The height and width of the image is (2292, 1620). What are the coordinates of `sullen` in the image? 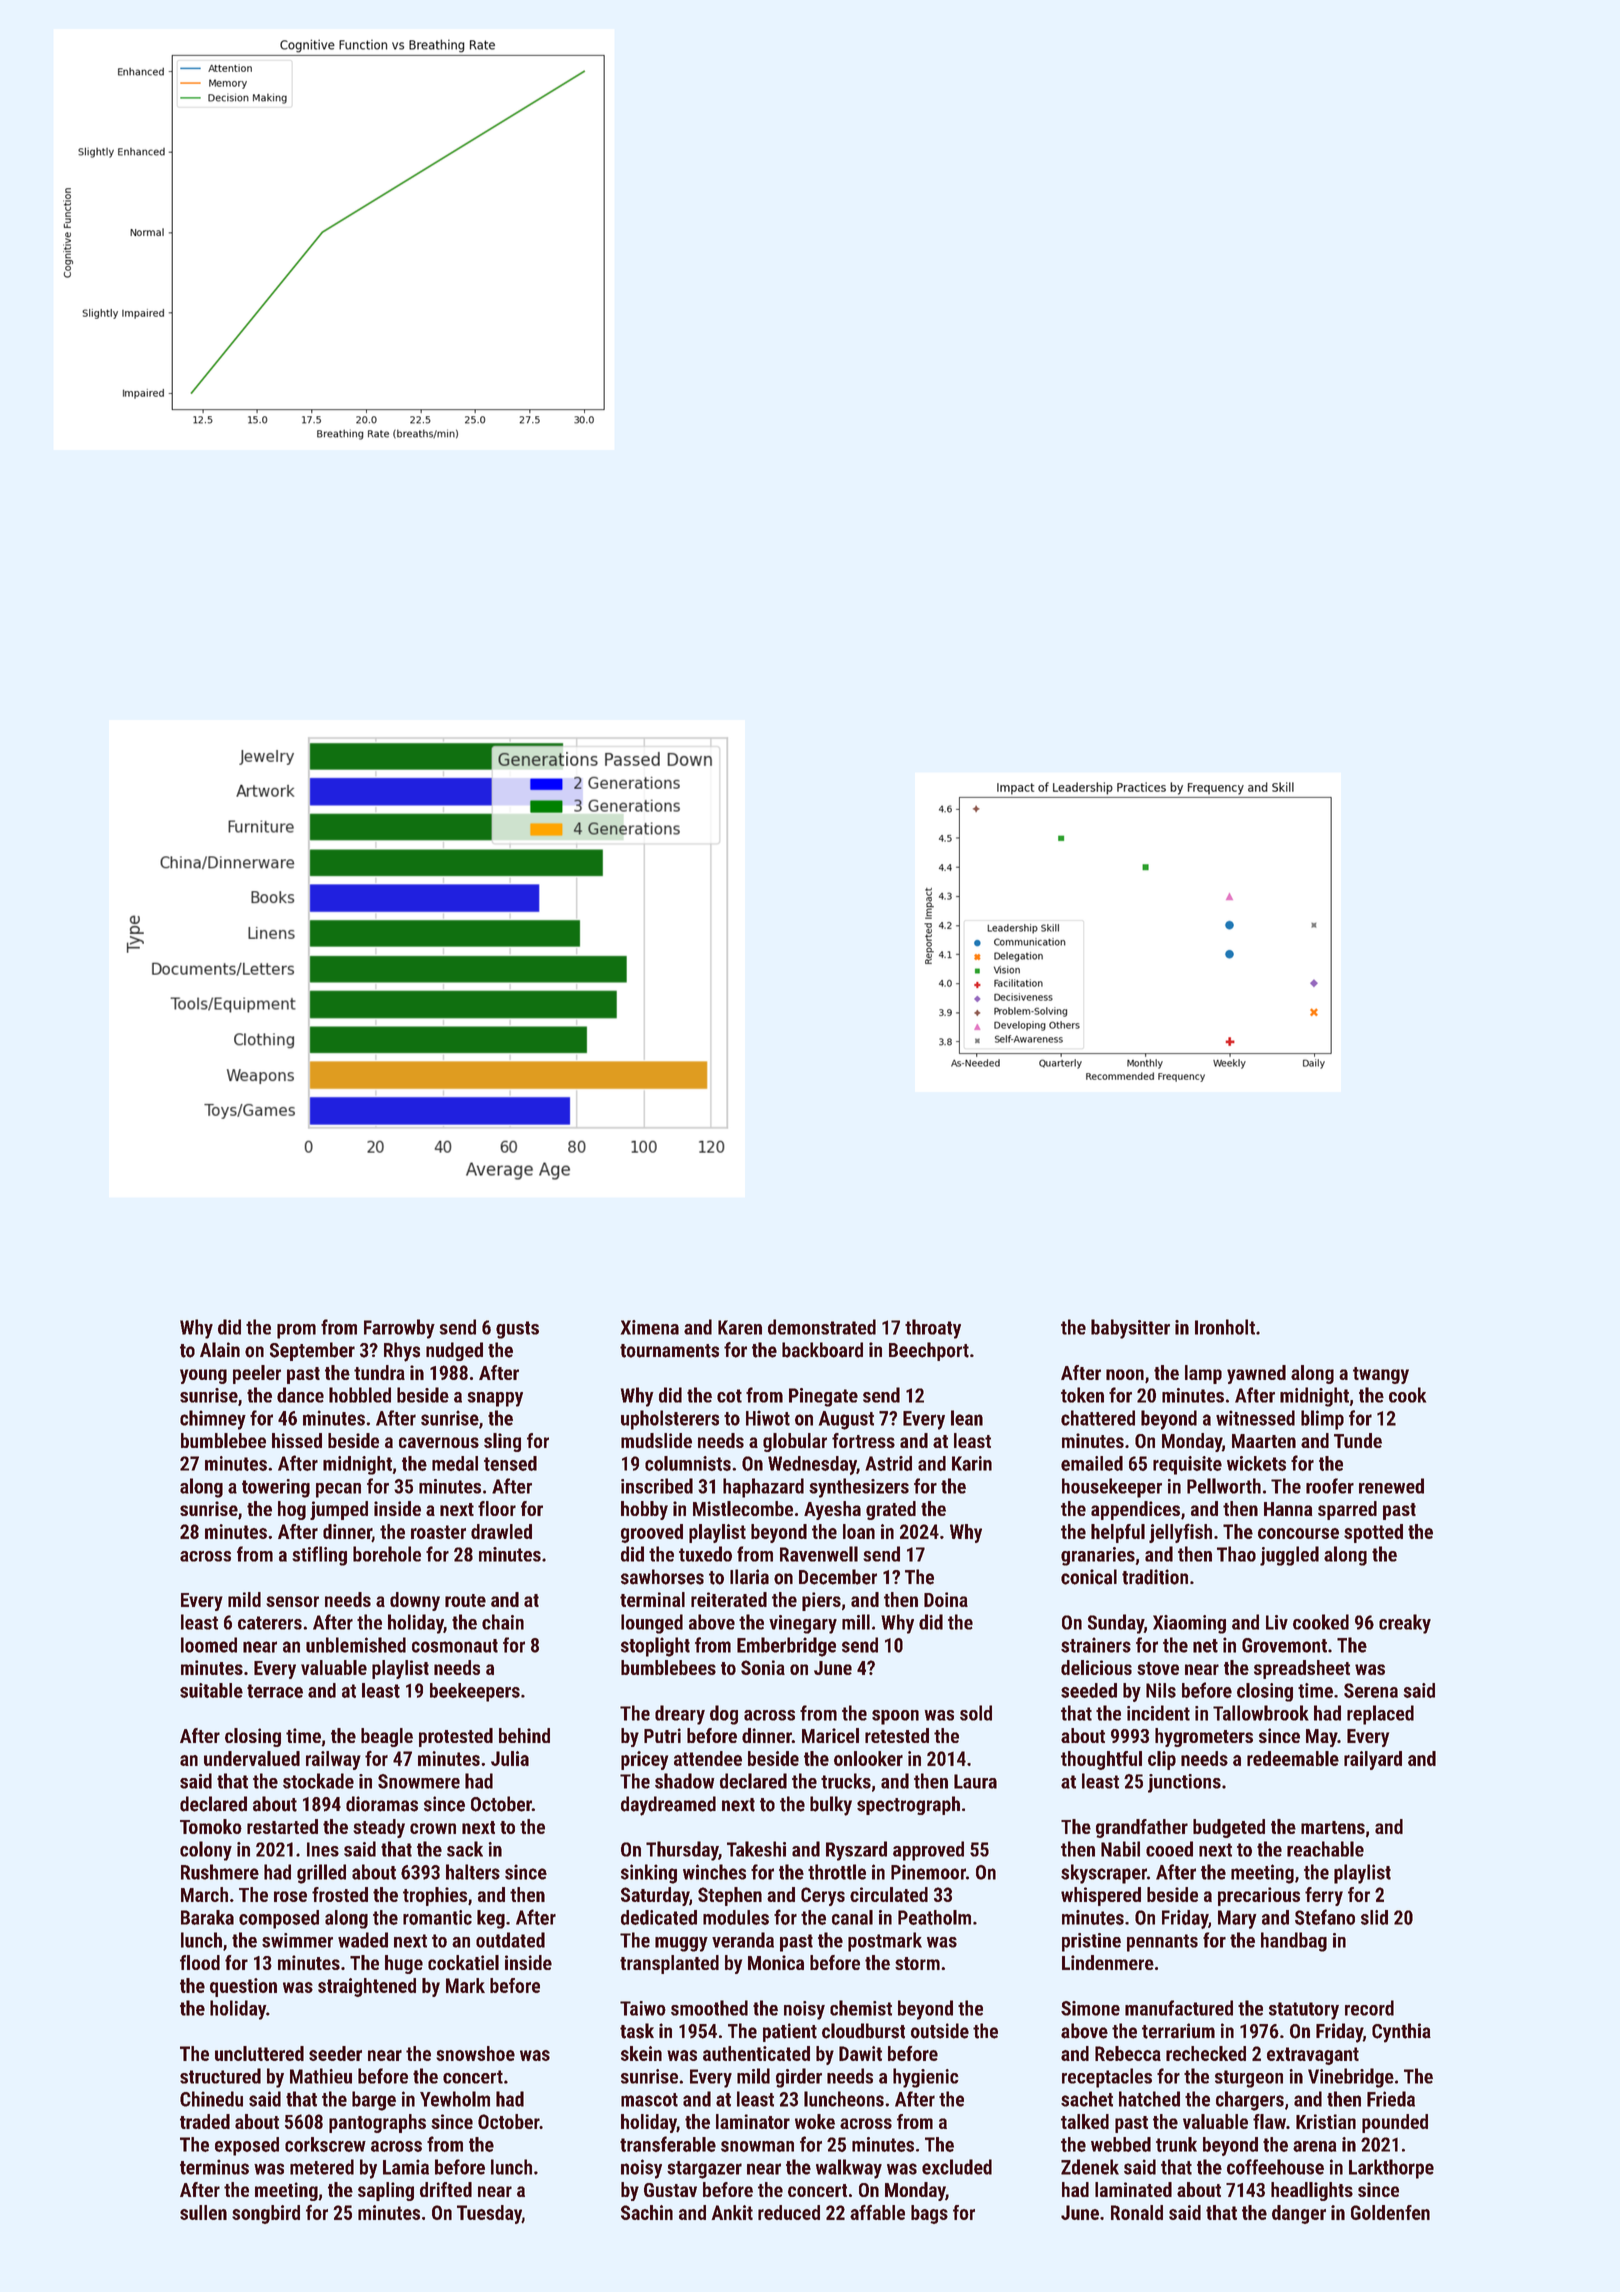 It's located at (203, 2212).
